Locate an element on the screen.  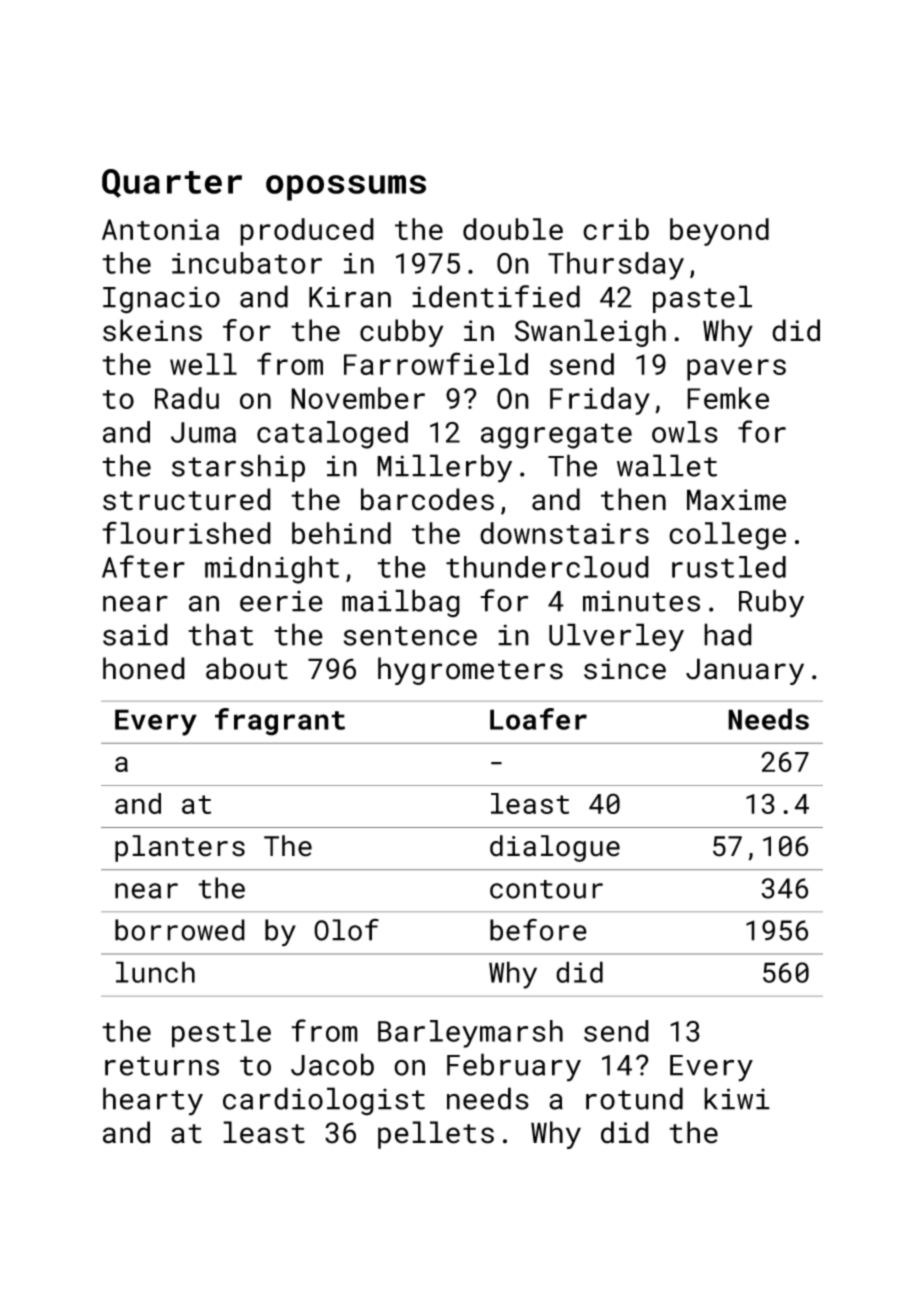
Loafer is located at coordinates (538, 719).
